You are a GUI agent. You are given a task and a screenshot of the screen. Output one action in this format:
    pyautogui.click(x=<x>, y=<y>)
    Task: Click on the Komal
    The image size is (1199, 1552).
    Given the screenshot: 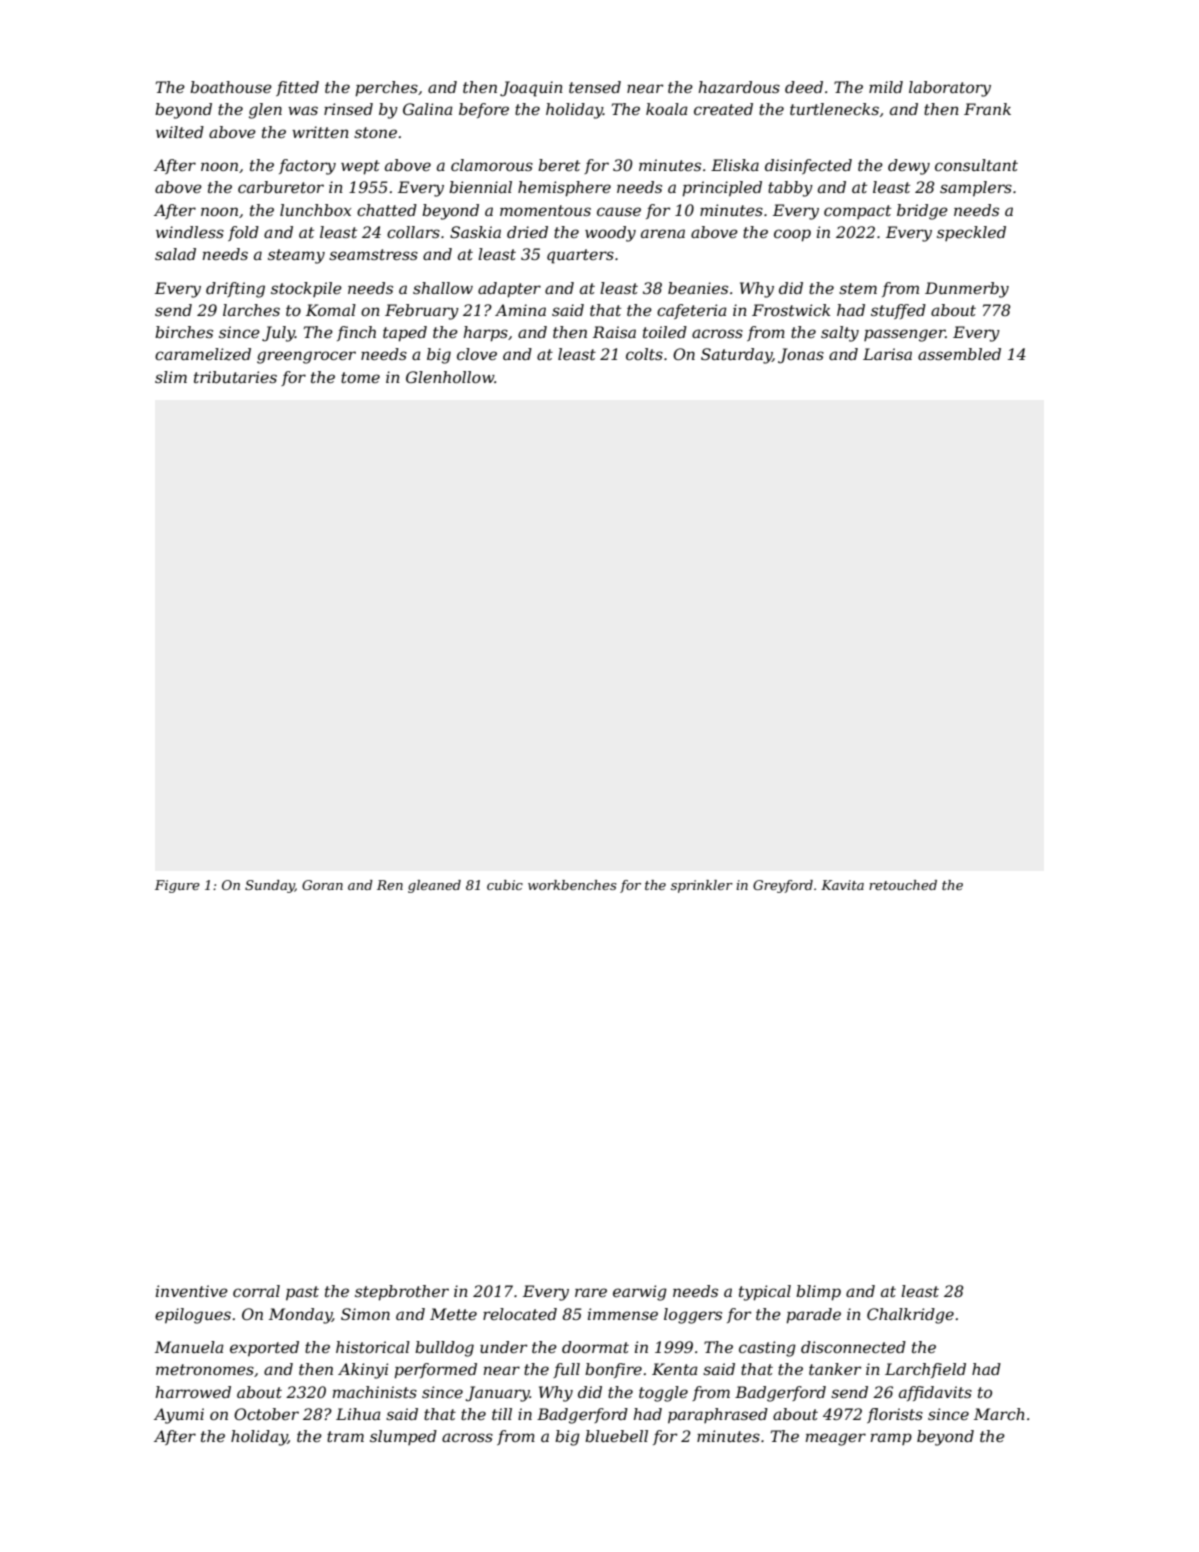 What is the action you would take?
    pyautogui.click(x=331, y=310)
